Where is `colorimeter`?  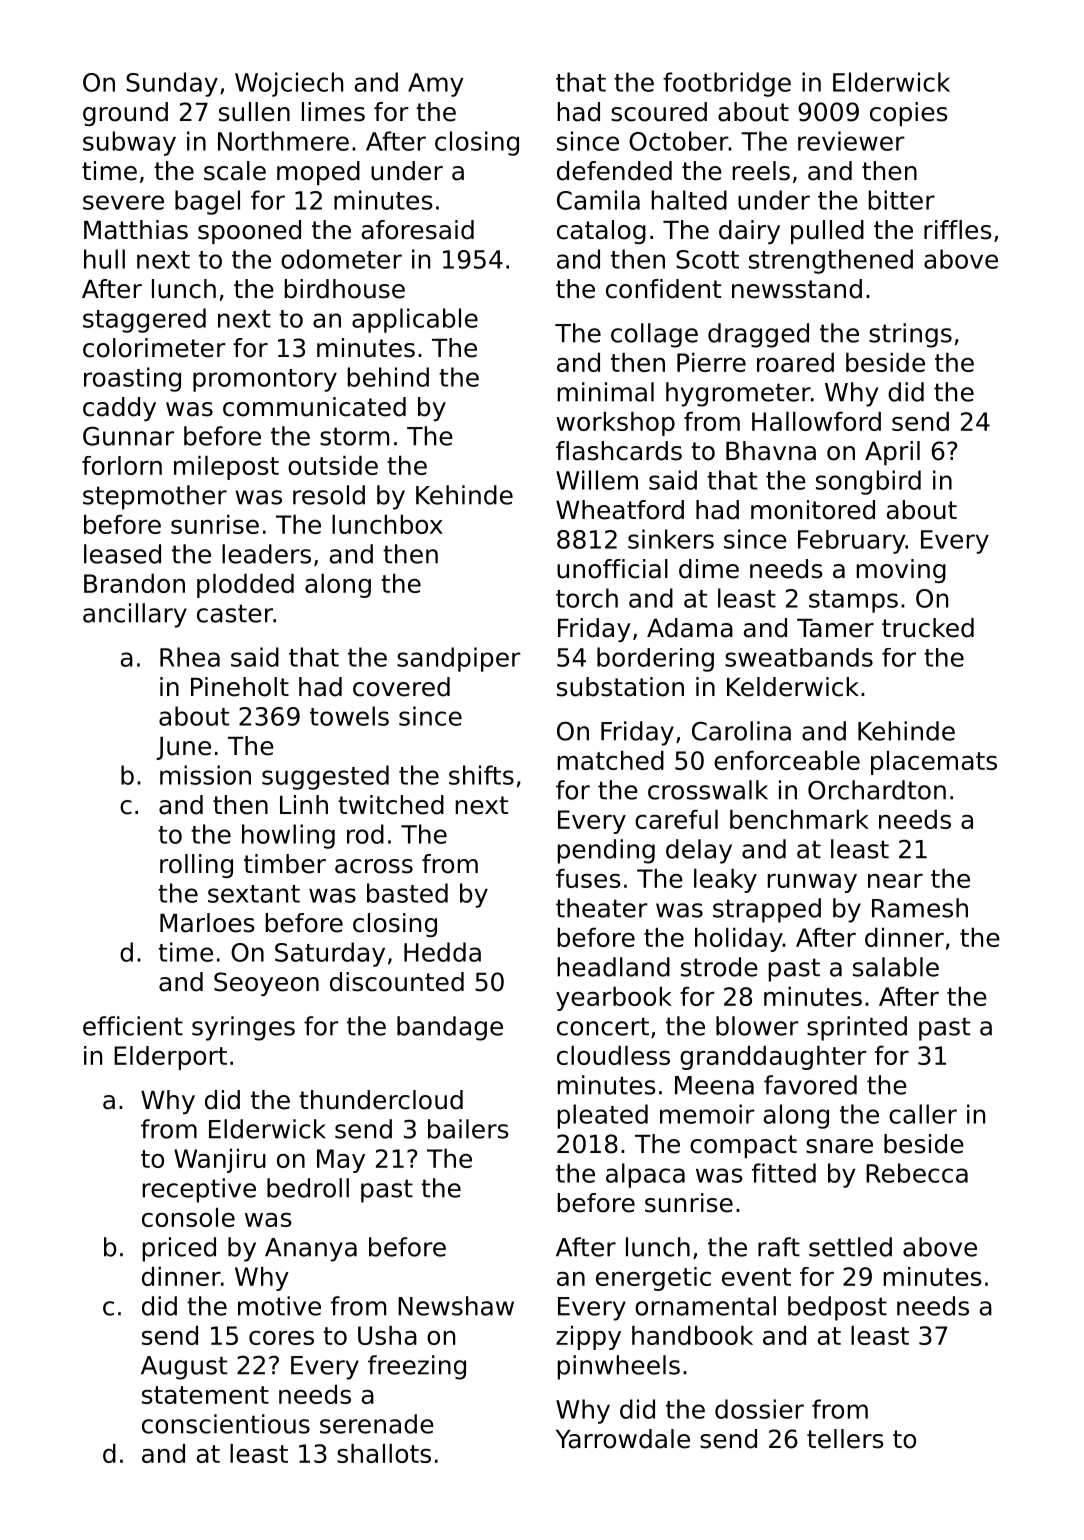
colorimeter is located at coordinates (154, 348).
